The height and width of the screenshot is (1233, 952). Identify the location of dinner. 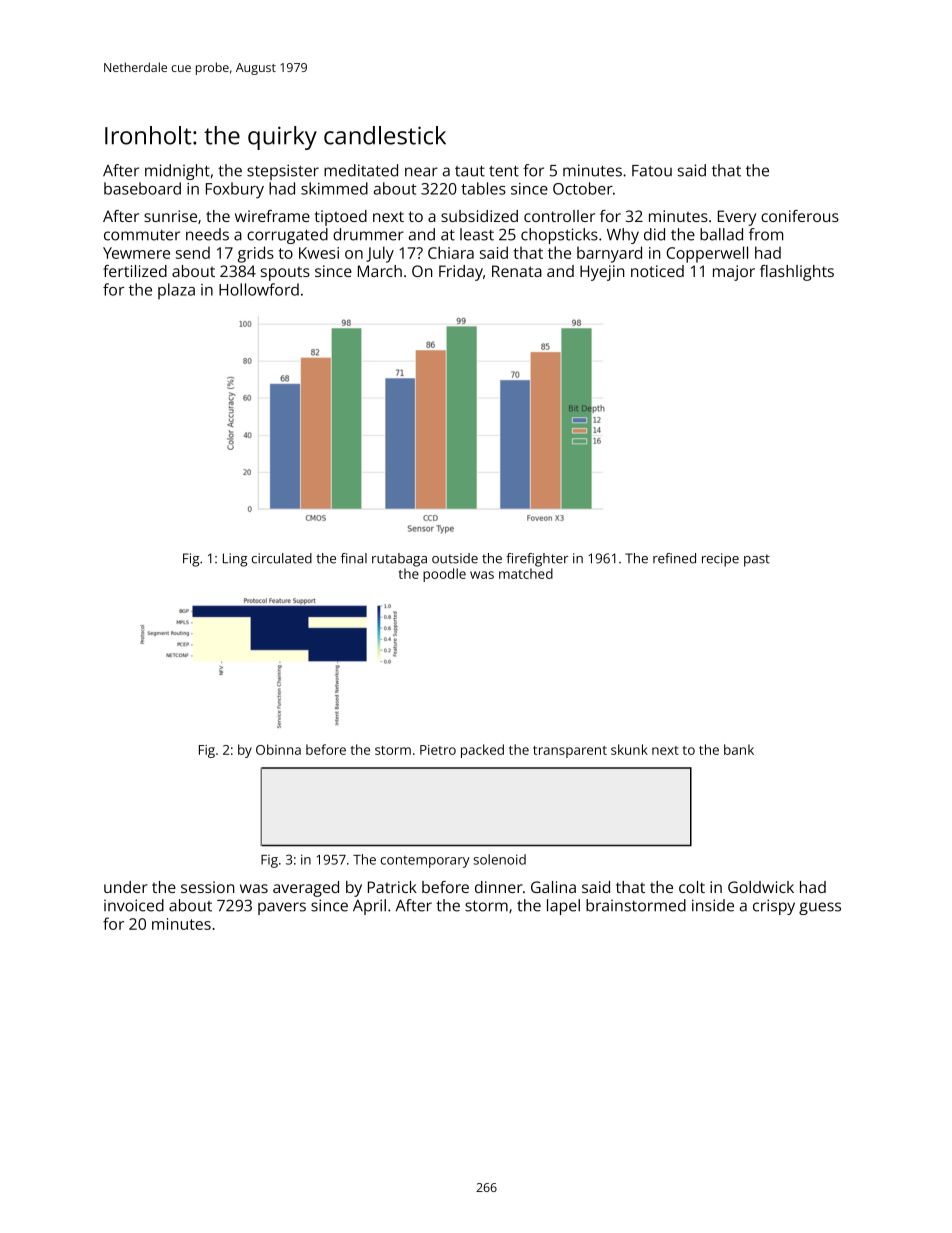
(499, 887).
